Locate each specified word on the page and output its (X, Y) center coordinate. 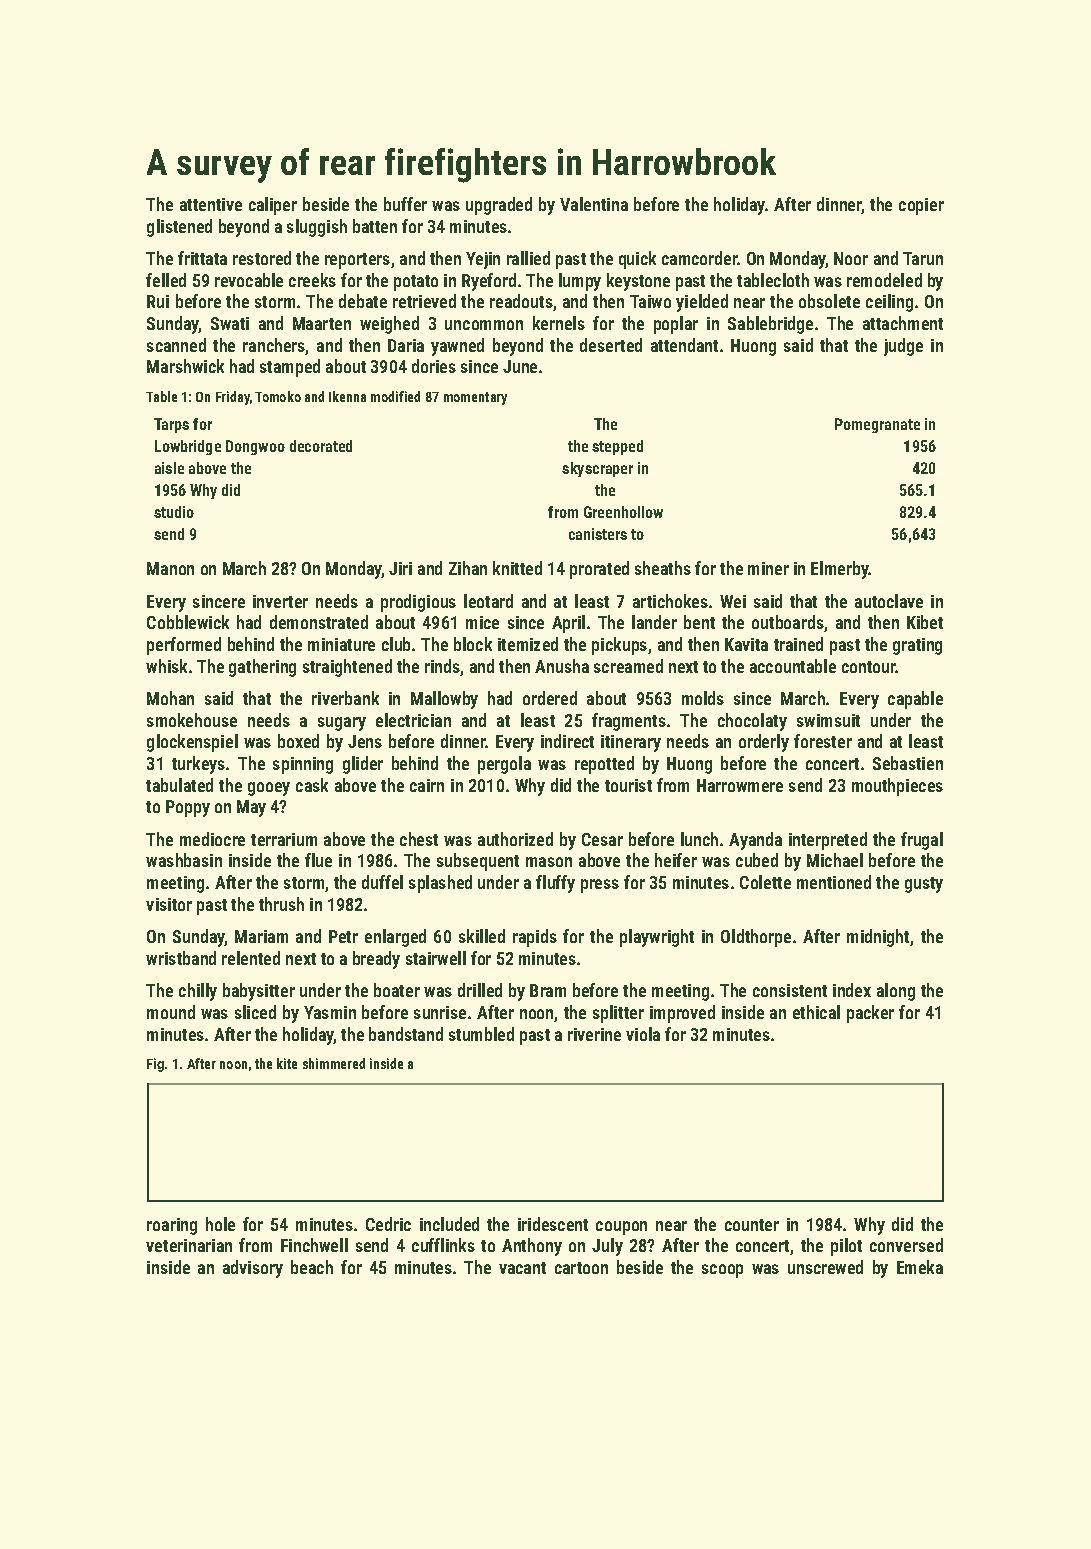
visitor (169, 904)
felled (166, 280)
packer (870, 1014)
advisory (253, 1269)
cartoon (581, 1268)
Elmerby (840, 570)
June (520, 366)
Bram (548, 990)
